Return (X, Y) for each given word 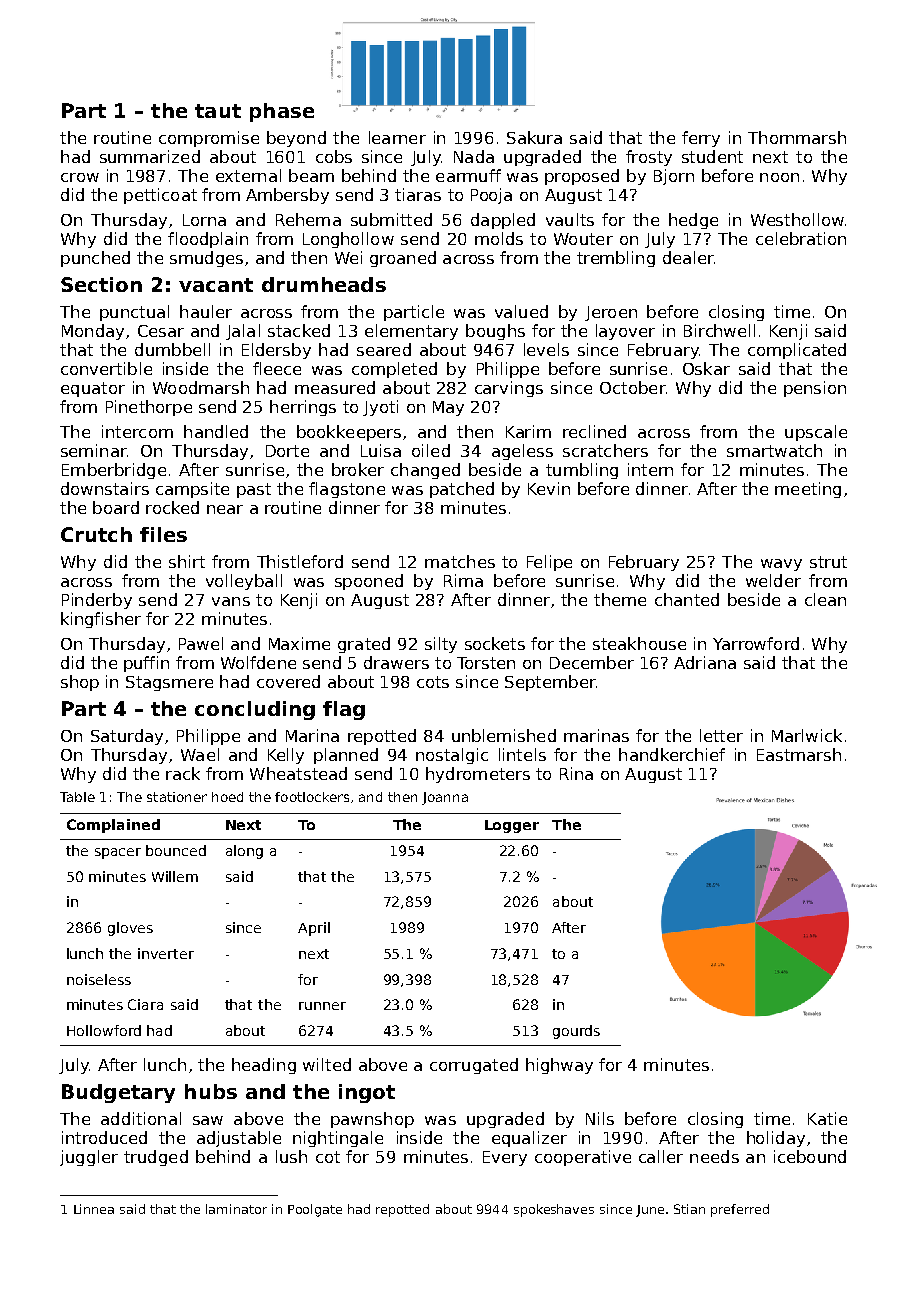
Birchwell (719, 330)
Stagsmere (169, 683)
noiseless (99, 979)
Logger (512, 826)
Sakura (534, 137)
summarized (150, 156)
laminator (236, 1209)
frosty (649, 158)
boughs (495, 332)
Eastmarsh (799, 754)
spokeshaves (554, 1210)
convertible (106, 368)
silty (441, 645)
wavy (781, 565)
